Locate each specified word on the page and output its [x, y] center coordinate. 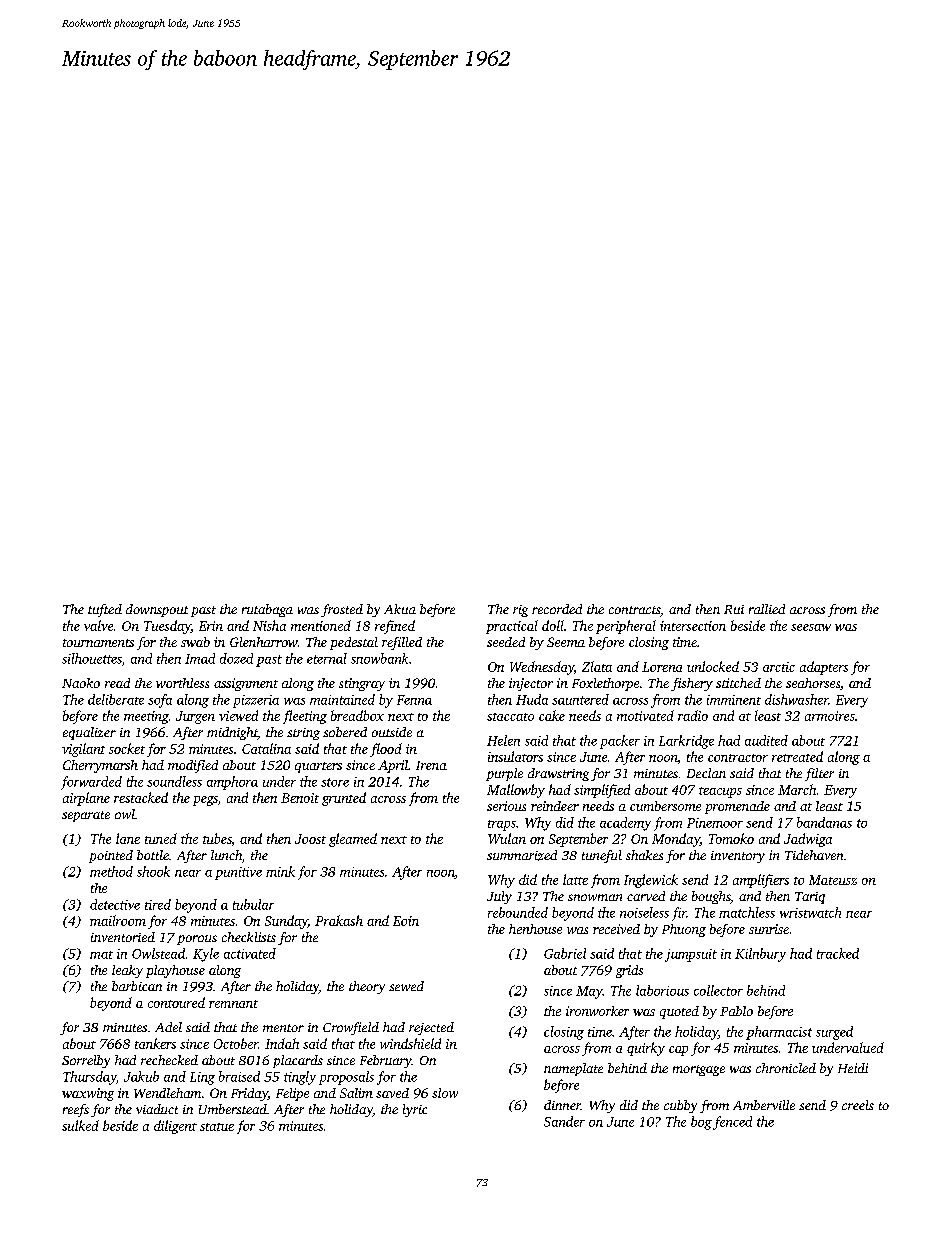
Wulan [507, 838]
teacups [720, 792]
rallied [767, 609]
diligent [175, 1127]
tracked [838, 953]
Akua [400, 609]
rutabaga [267, 610]
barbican [137, 986]
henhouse [535, 929]
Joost [310, 839]
